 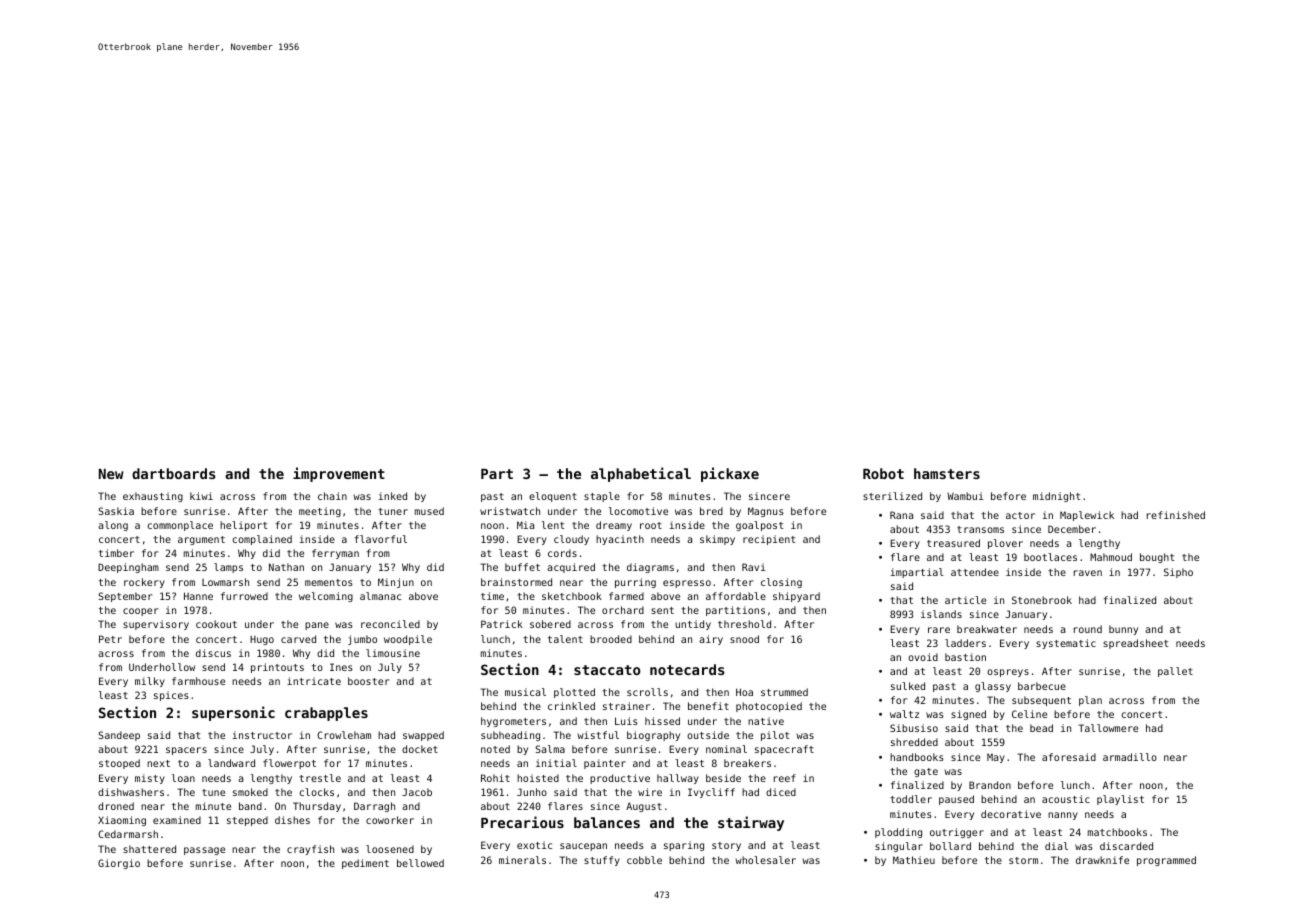 What do you see at coordinates (620, 779) in the screenshot?
I see `productive` at bounding box center [620, 779].
